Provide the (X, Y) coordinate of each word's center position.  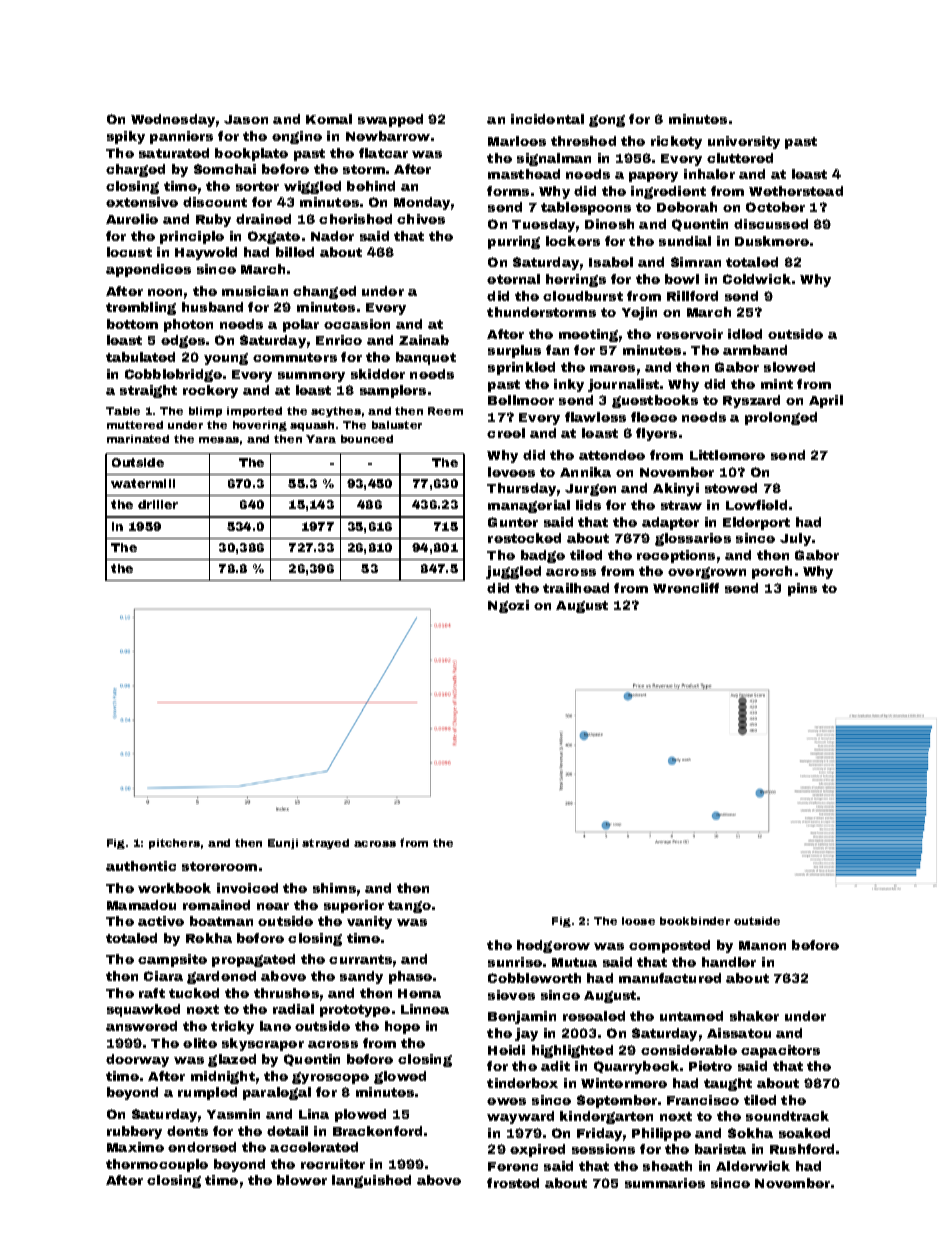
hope (402, 1027)
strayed (325, 844)
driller (158, 504)
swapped (390, 120)
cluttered (740, 158)
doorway (137, 1060)
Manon (762, 945)
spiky (126, 137)
